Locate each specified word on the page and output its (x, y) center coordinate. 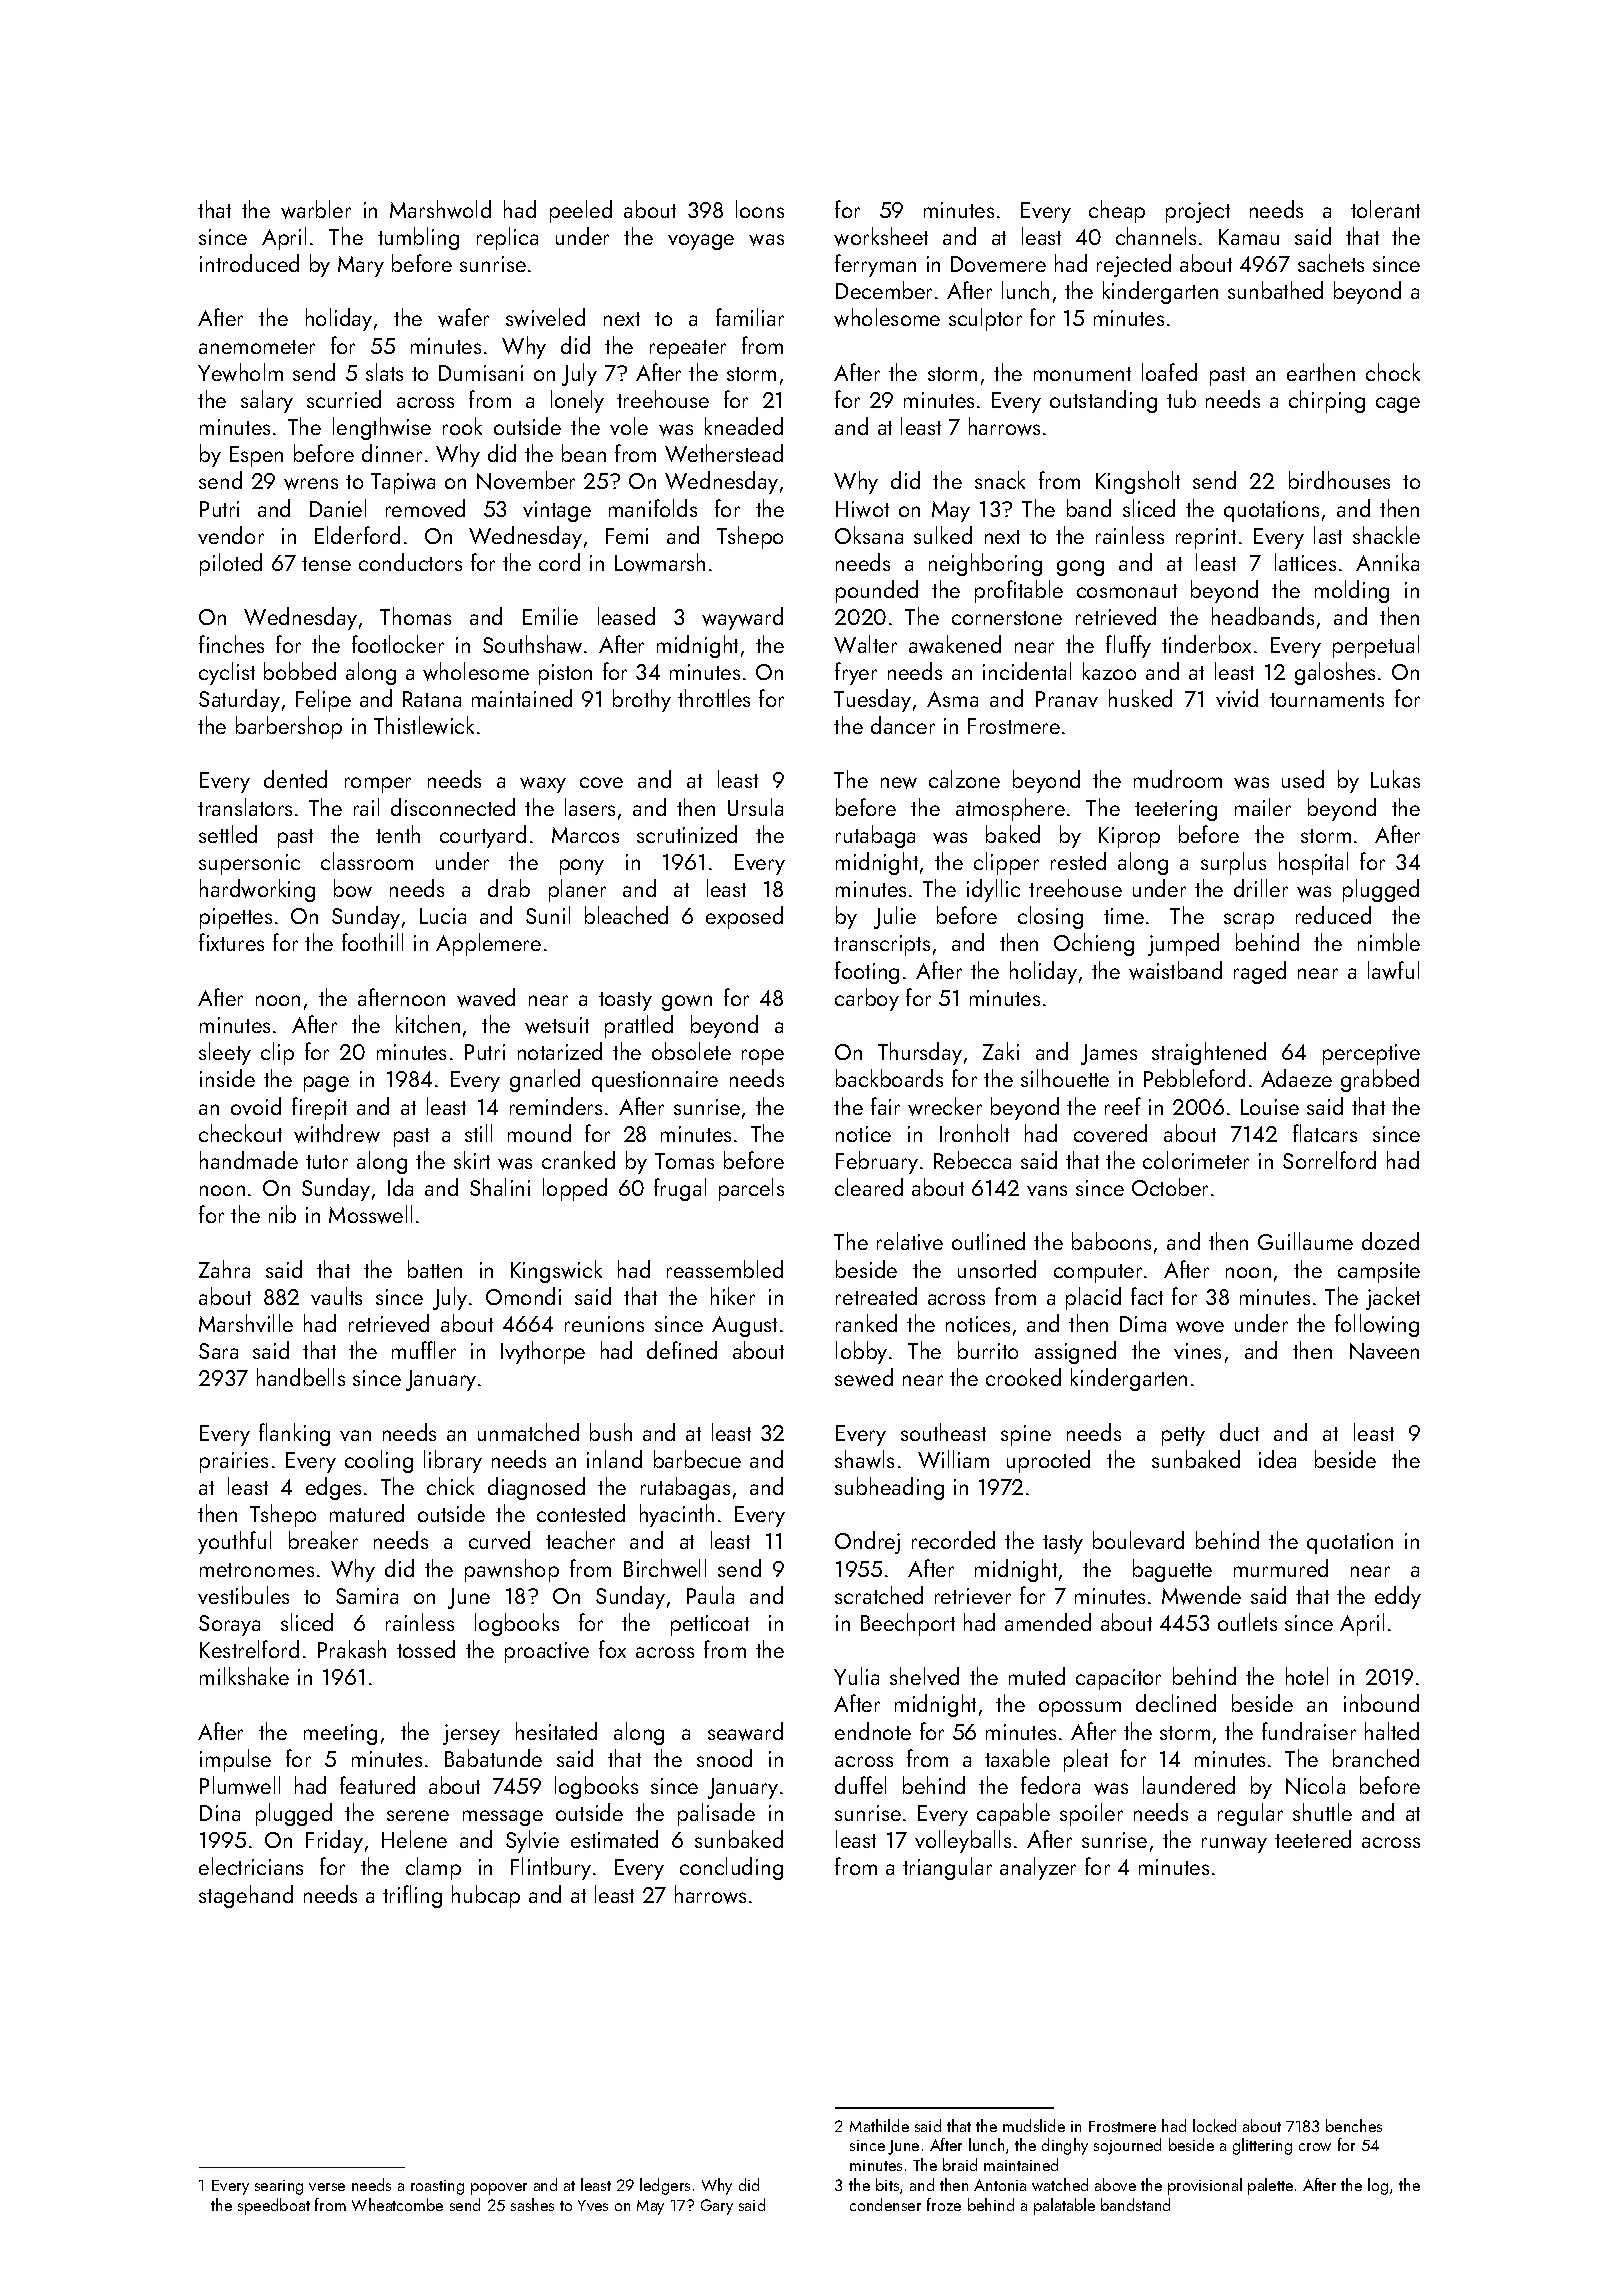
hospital (1313, 863)
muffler (424, 1350)
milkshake (244, 1676)
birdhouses (1339, 480)
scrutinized (687, 834)
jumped (1183, 944)
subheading (889, 1488)
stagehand (246, 1896)
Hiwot (862, 509)
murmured (1281, 1568)
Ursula (755, 807)
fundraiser (1309, 1731)
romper (378, 785)
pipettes (236, 918)
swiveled (545, 317)
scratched (879, 1595)
